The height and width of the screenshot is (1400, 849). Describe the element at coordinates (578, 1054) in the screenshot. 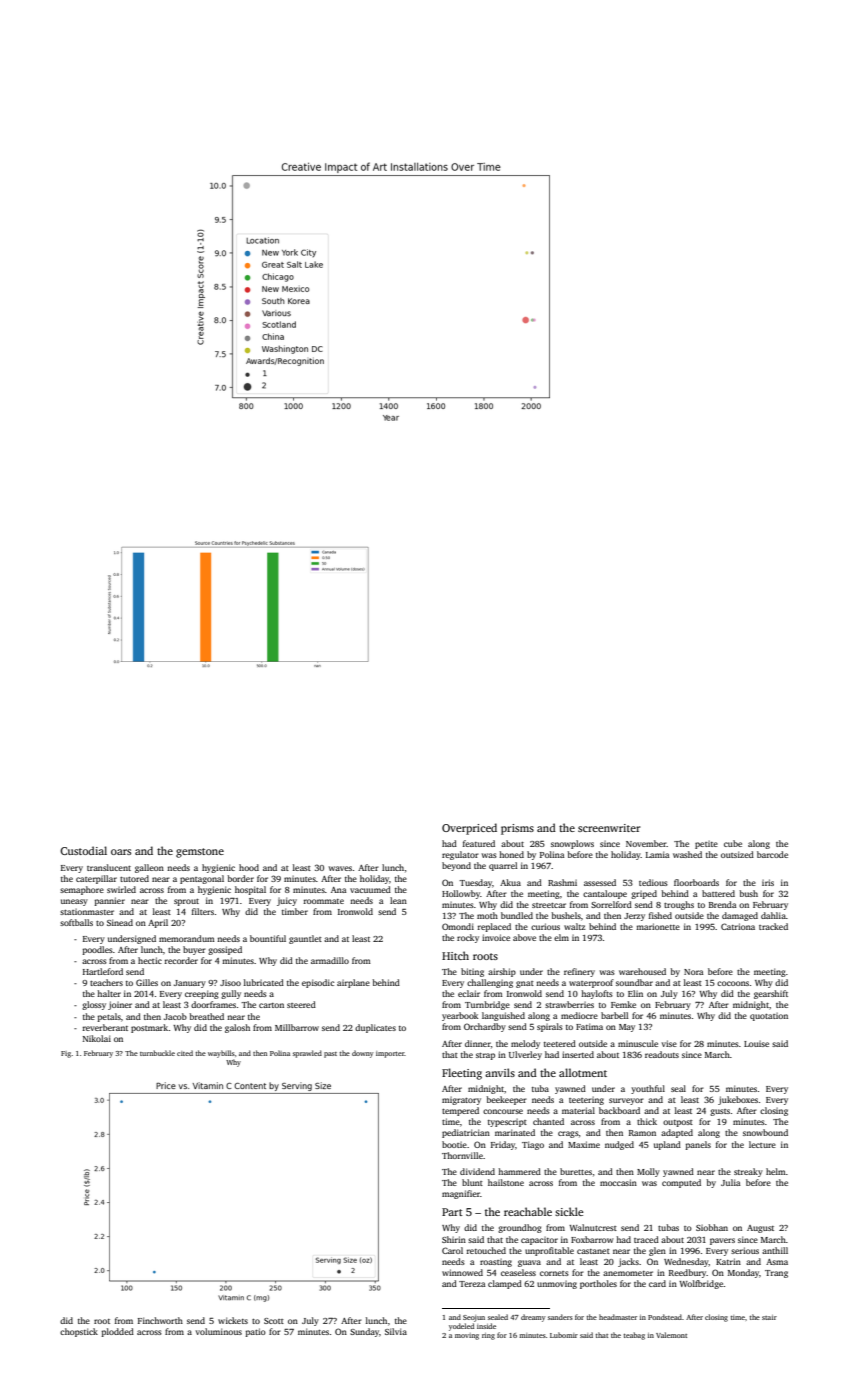

I see `inserted` at that location.
